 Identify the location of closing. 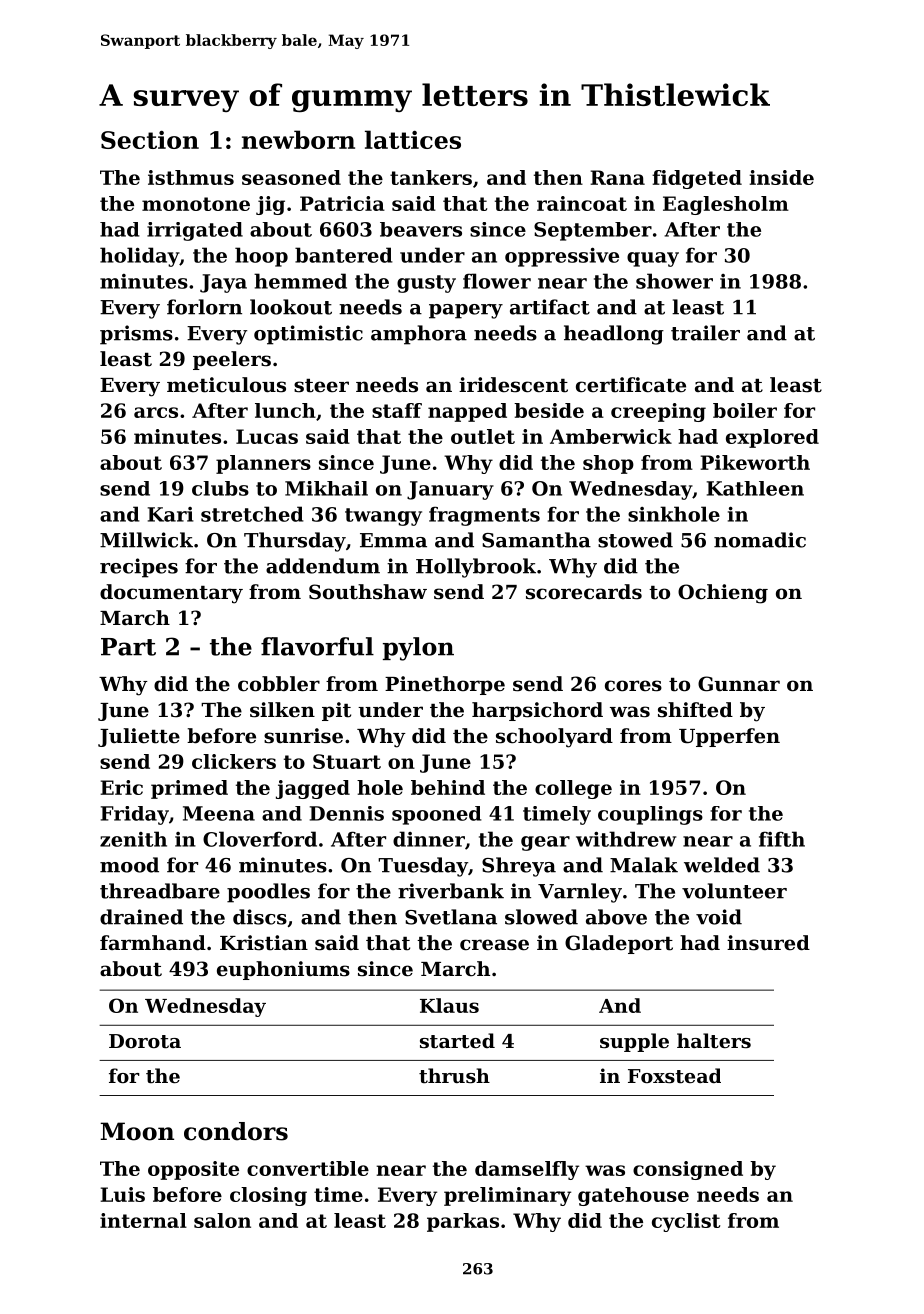
(268, 1196).
